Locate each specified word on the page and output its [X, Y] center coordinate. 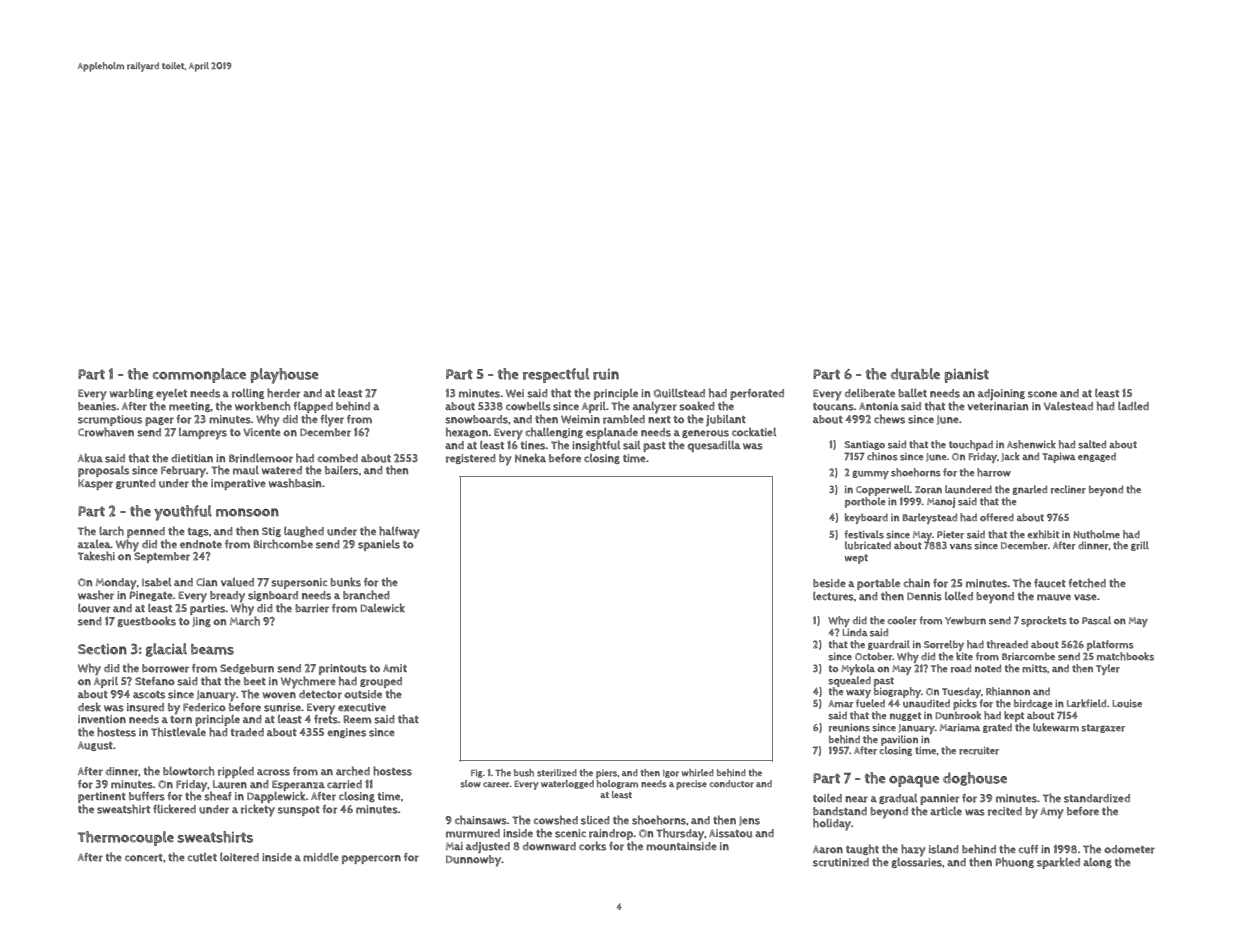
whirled [697, 773]
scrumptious [110, 420]
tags [198, 532]
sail [631, 445]
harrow [994, 472]
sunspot [299, 811]
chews [889, 419]
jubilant [726, 420]
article [946, 811]
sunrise [282, 707]
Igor [671, 774]
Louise [1127, 704]
